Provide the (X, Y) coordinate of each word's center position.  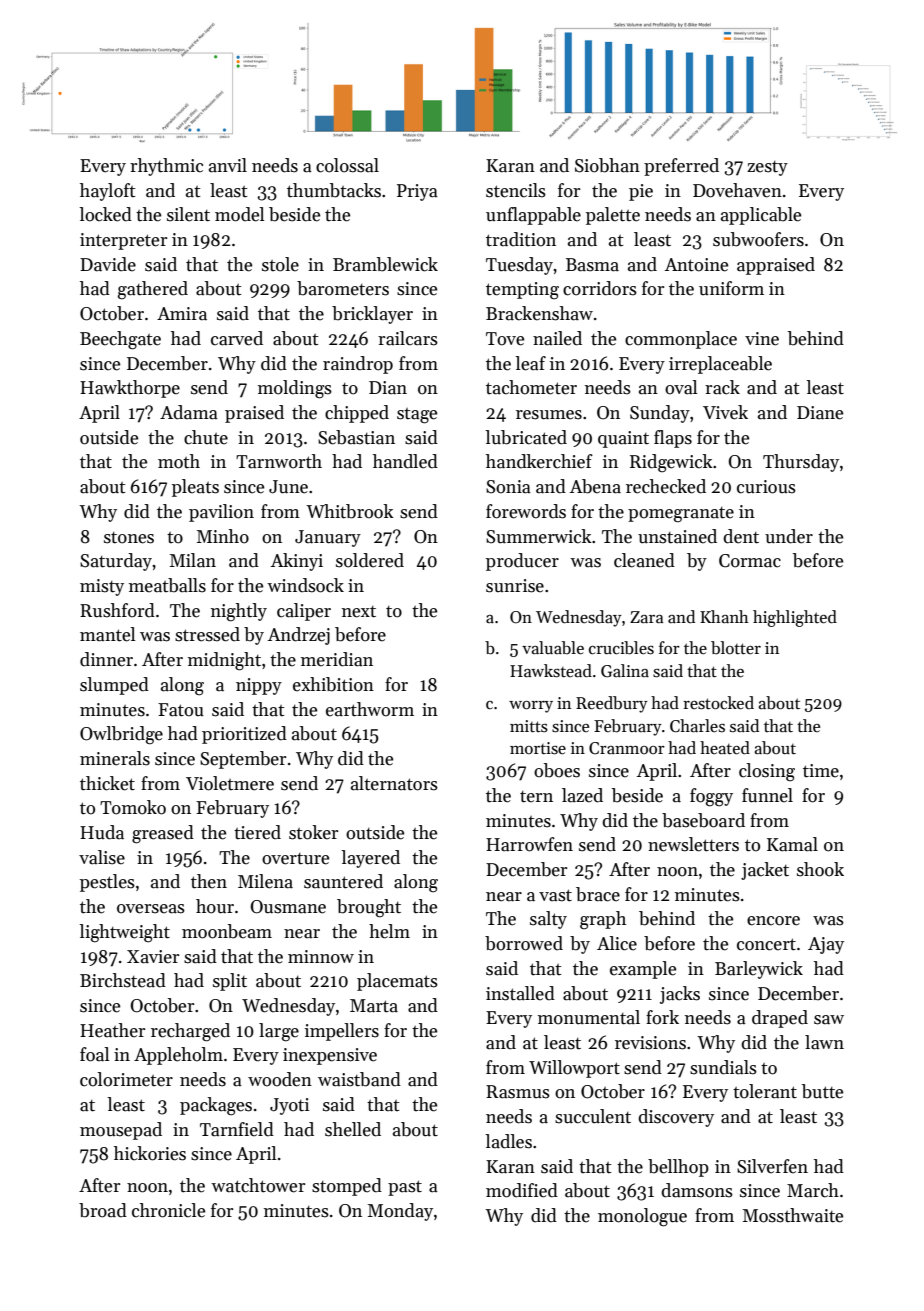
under (789, 536)
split (230, 982)
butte (822, 1091)
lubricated (526, 437)
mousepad (121, 1131)
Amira (182, 314)
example (643, 970)
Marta (374, 1006)
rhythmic (166, 167)
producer (522, 562)
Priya (417, 192)
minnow (321, 957)
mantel (107, 634)
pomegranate (681, 515)
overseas (151, 909)
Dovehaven (737, 190)
